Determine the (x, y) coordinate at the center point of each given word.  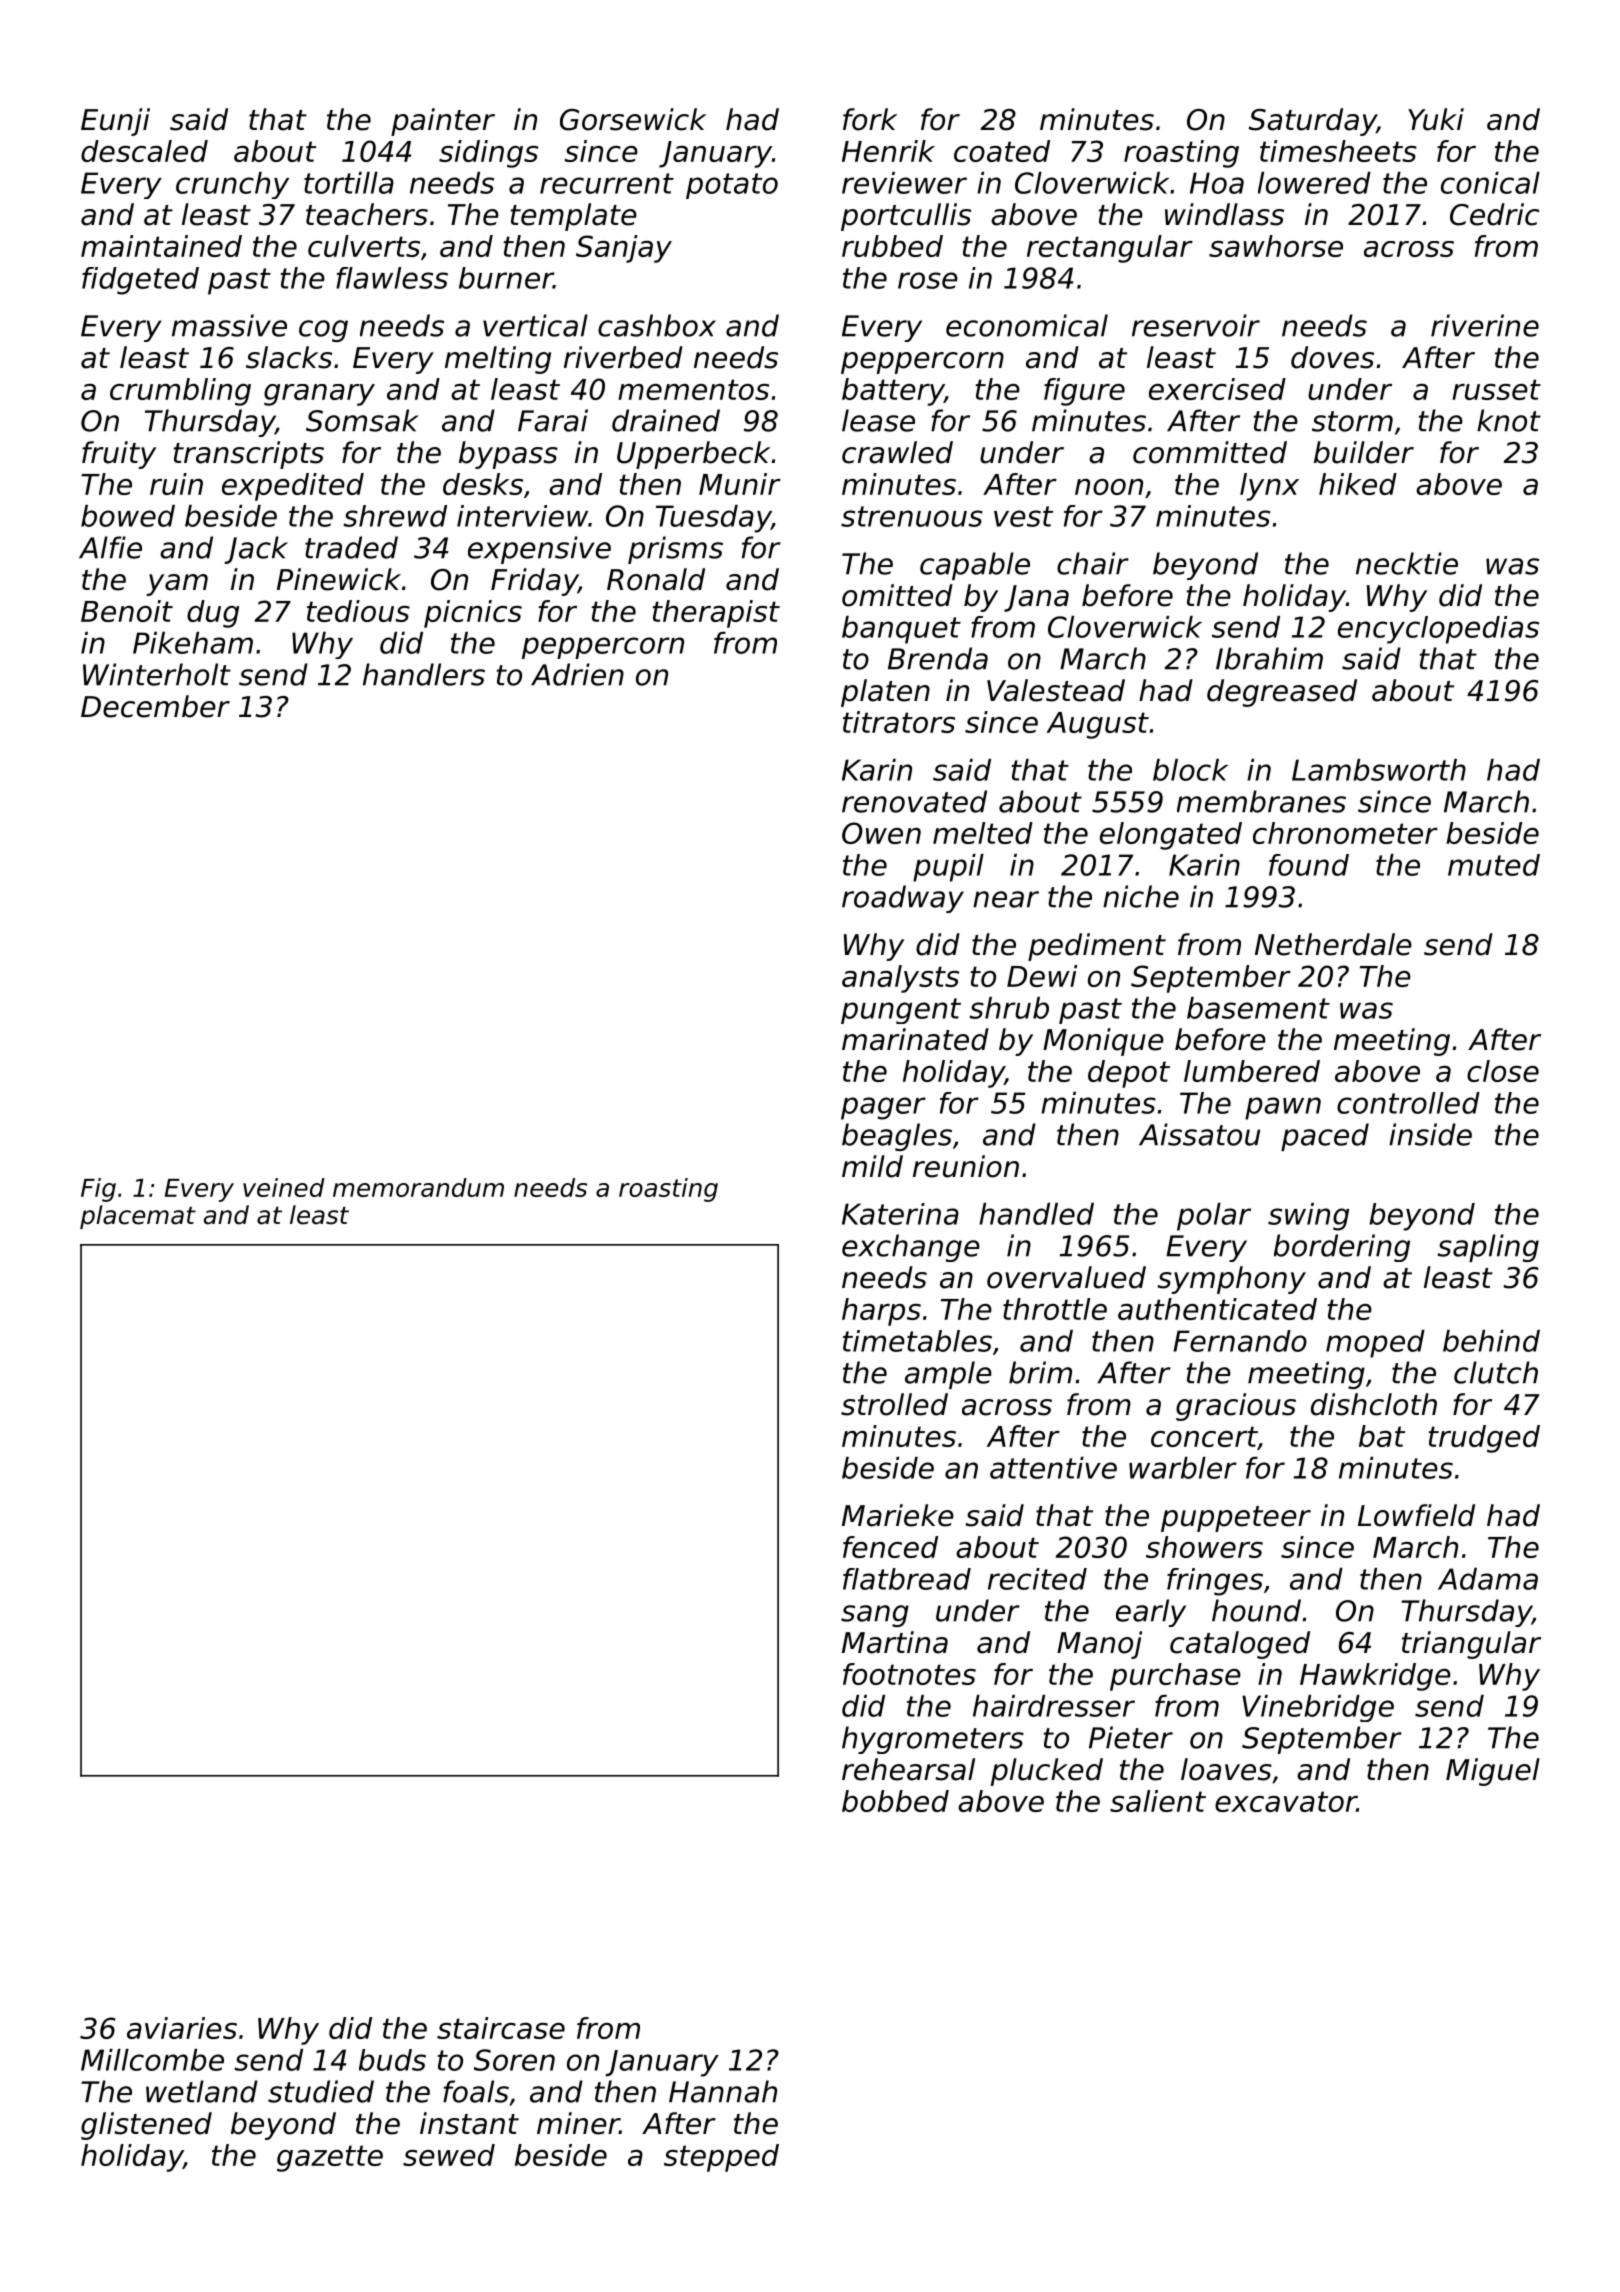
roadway (903, 899)
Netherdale (1333, 944)
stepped (721, 2158)
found (1309, 865)
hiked (1358, 484)
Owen (881, 833)
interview (522, 516)
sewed (449, 2155)
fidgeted (140, 281)
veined (284, 1187)
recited (1037, 1579)
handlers (424, 674)
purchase (1175, 1677)
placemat (138, 1217)
